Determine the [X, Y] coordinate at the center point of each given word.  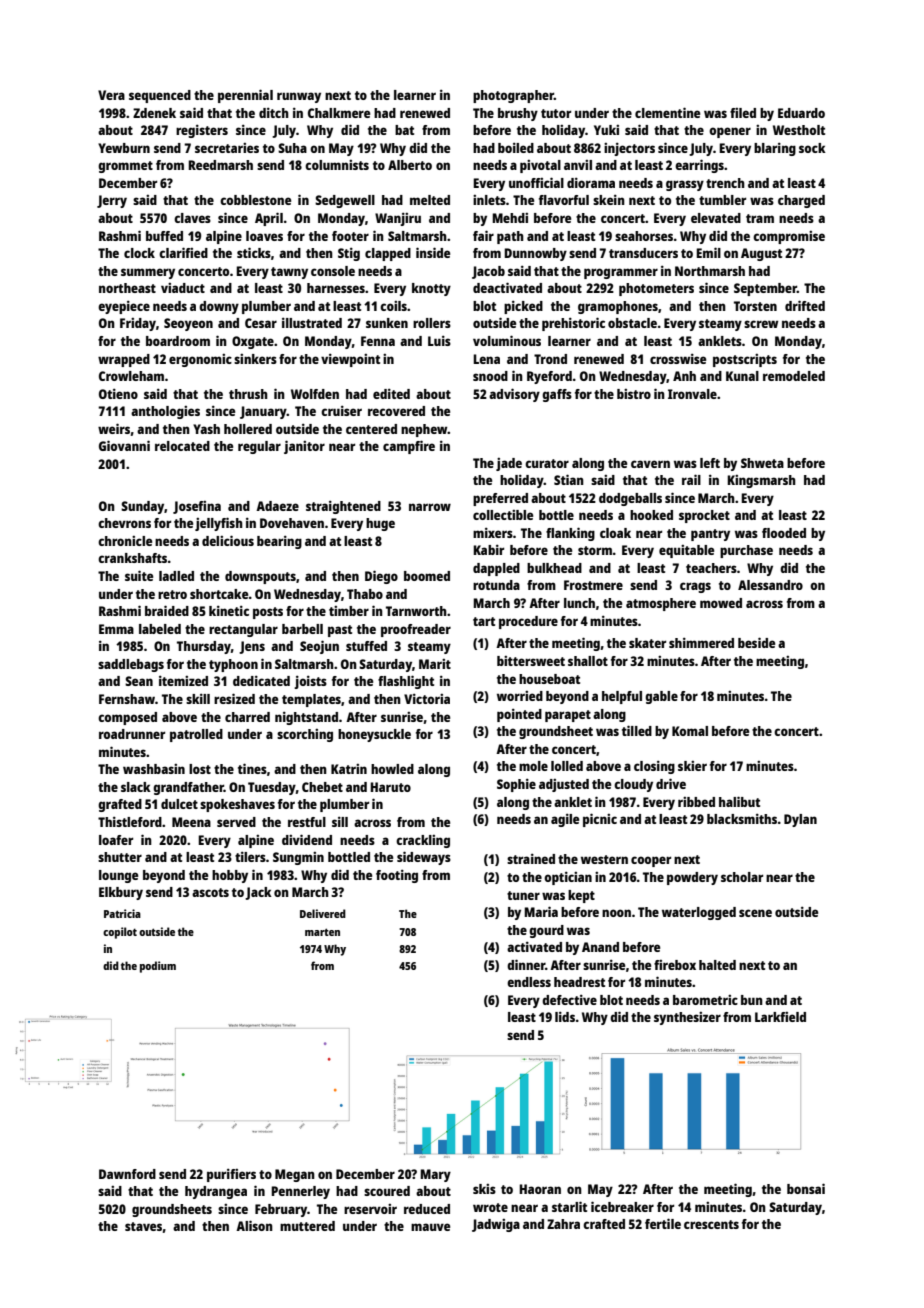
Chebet [322, 787]
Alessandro [770, 585]
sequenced [160, 96]
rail [691, 479]
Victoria [427, 698]
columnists [337, 165]
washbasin [154, 769]
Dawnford [127, 1174]
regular [259, 447]
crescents [711, 1224]
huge [380, 524]
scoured [387, 1191]
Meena [191, 822]
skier [692, 766]
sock [812, 148]
